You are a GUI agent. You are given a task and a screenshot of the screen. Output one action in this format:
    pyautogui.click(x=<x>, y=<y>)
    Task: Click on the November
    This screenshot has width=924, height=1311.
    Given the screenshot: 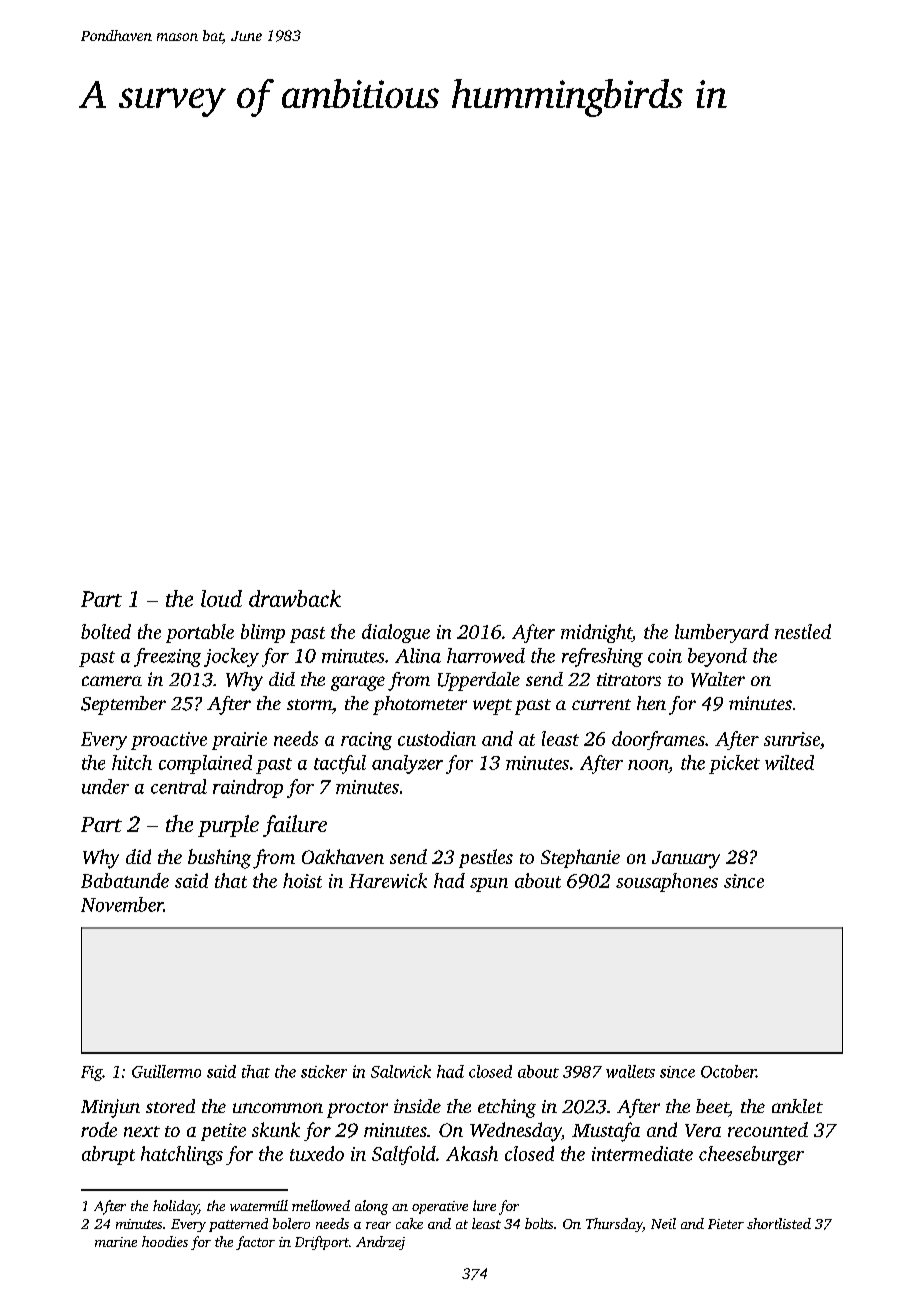 What is the action you would take?
    pyautogui.click(x=122, y=904)
